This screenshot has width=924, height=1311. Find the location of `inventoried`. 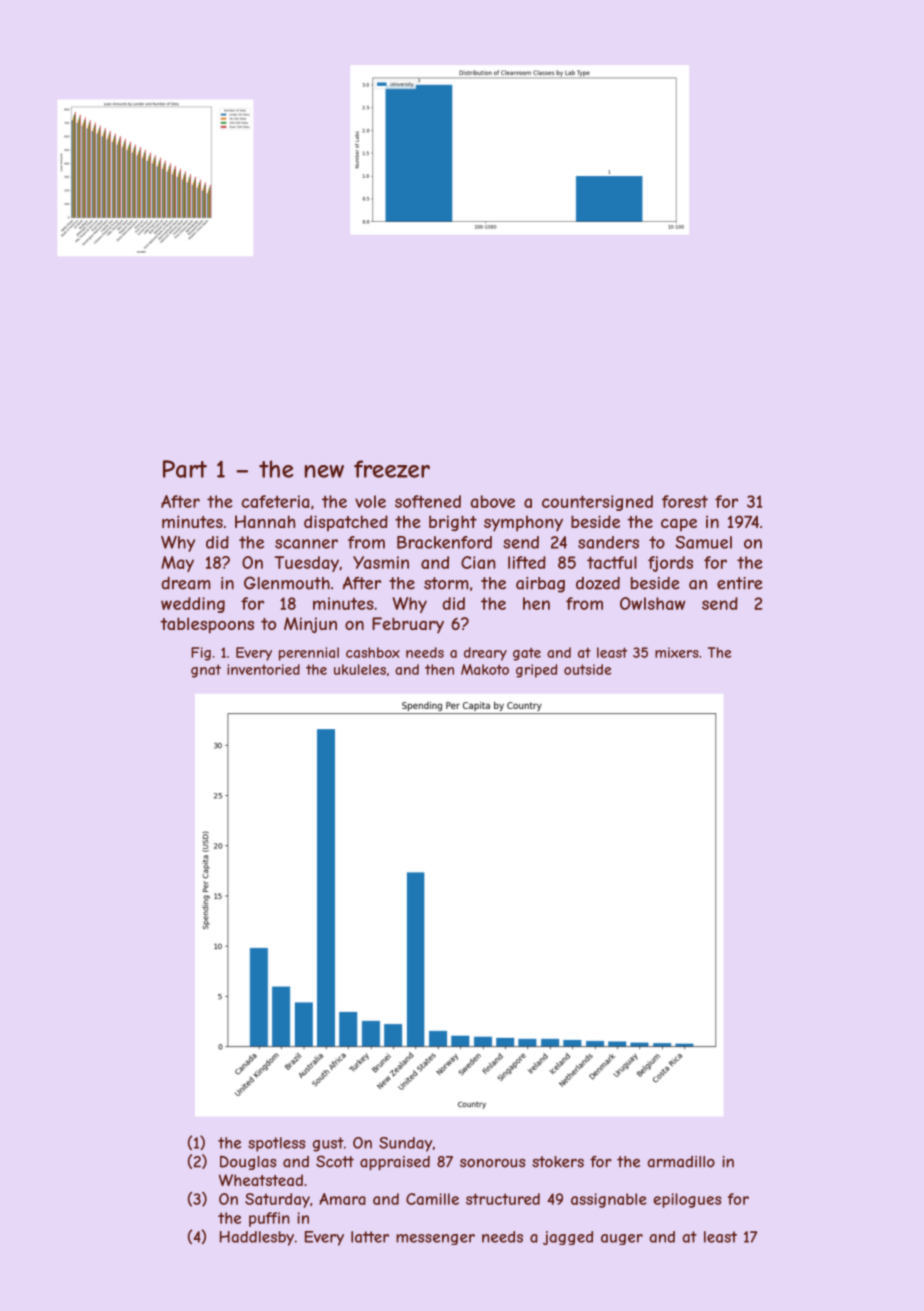

inventoried is located at coordinates (263, 669).
